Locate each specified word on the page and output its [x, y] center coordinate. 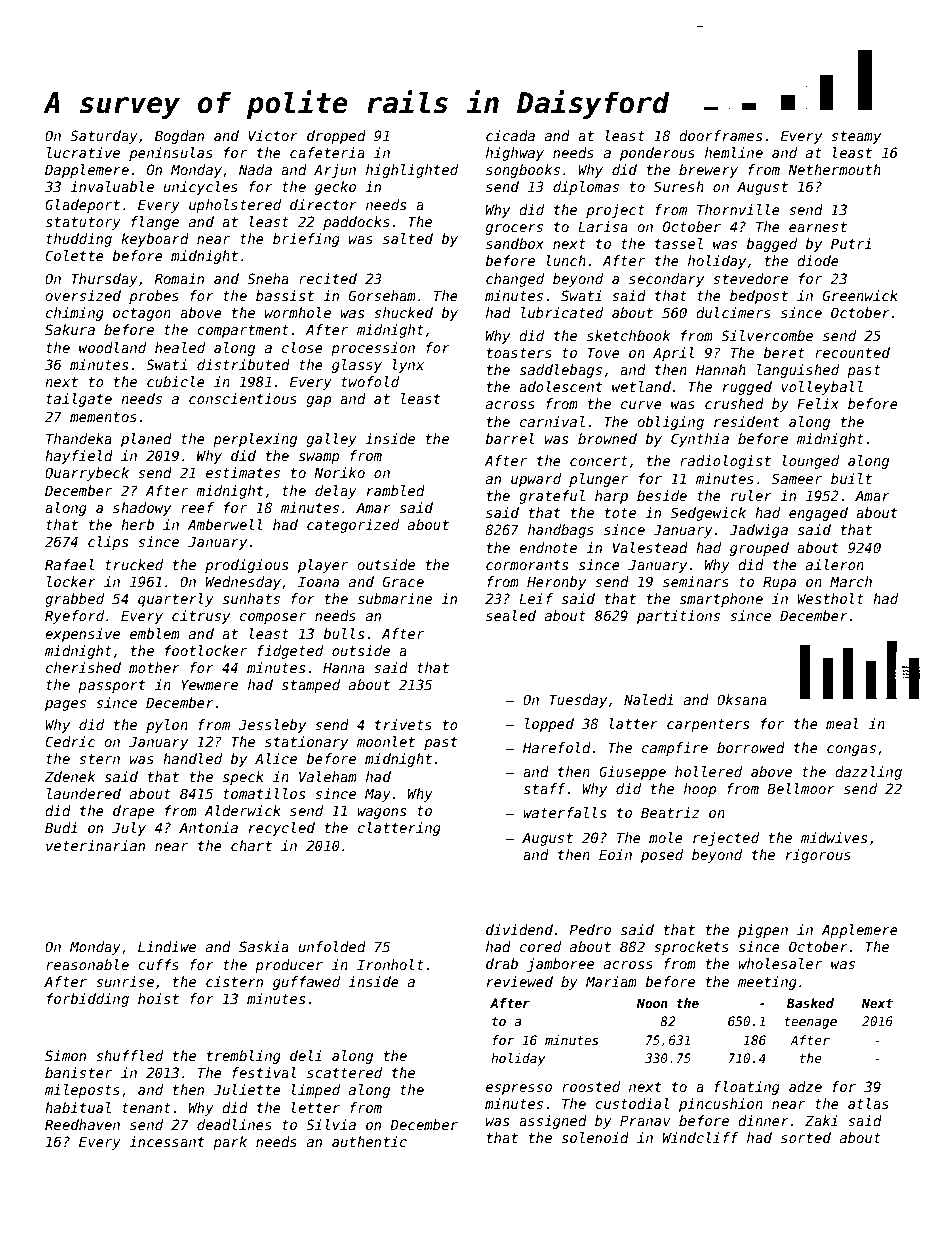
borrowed [751, 747]
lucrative [83, 152]
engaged [818, 514]
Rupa [779, 583]
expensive [82, 635]
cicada [510, 135]
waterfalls [564, 812]
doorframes [720, 135]
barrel [509, 438]
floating [747, 1088]
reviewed [520, 981]
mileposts [82, 1091]
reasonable [87, 964]
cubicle [176, 381]
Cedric [70, 741]
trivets [403, 724]
